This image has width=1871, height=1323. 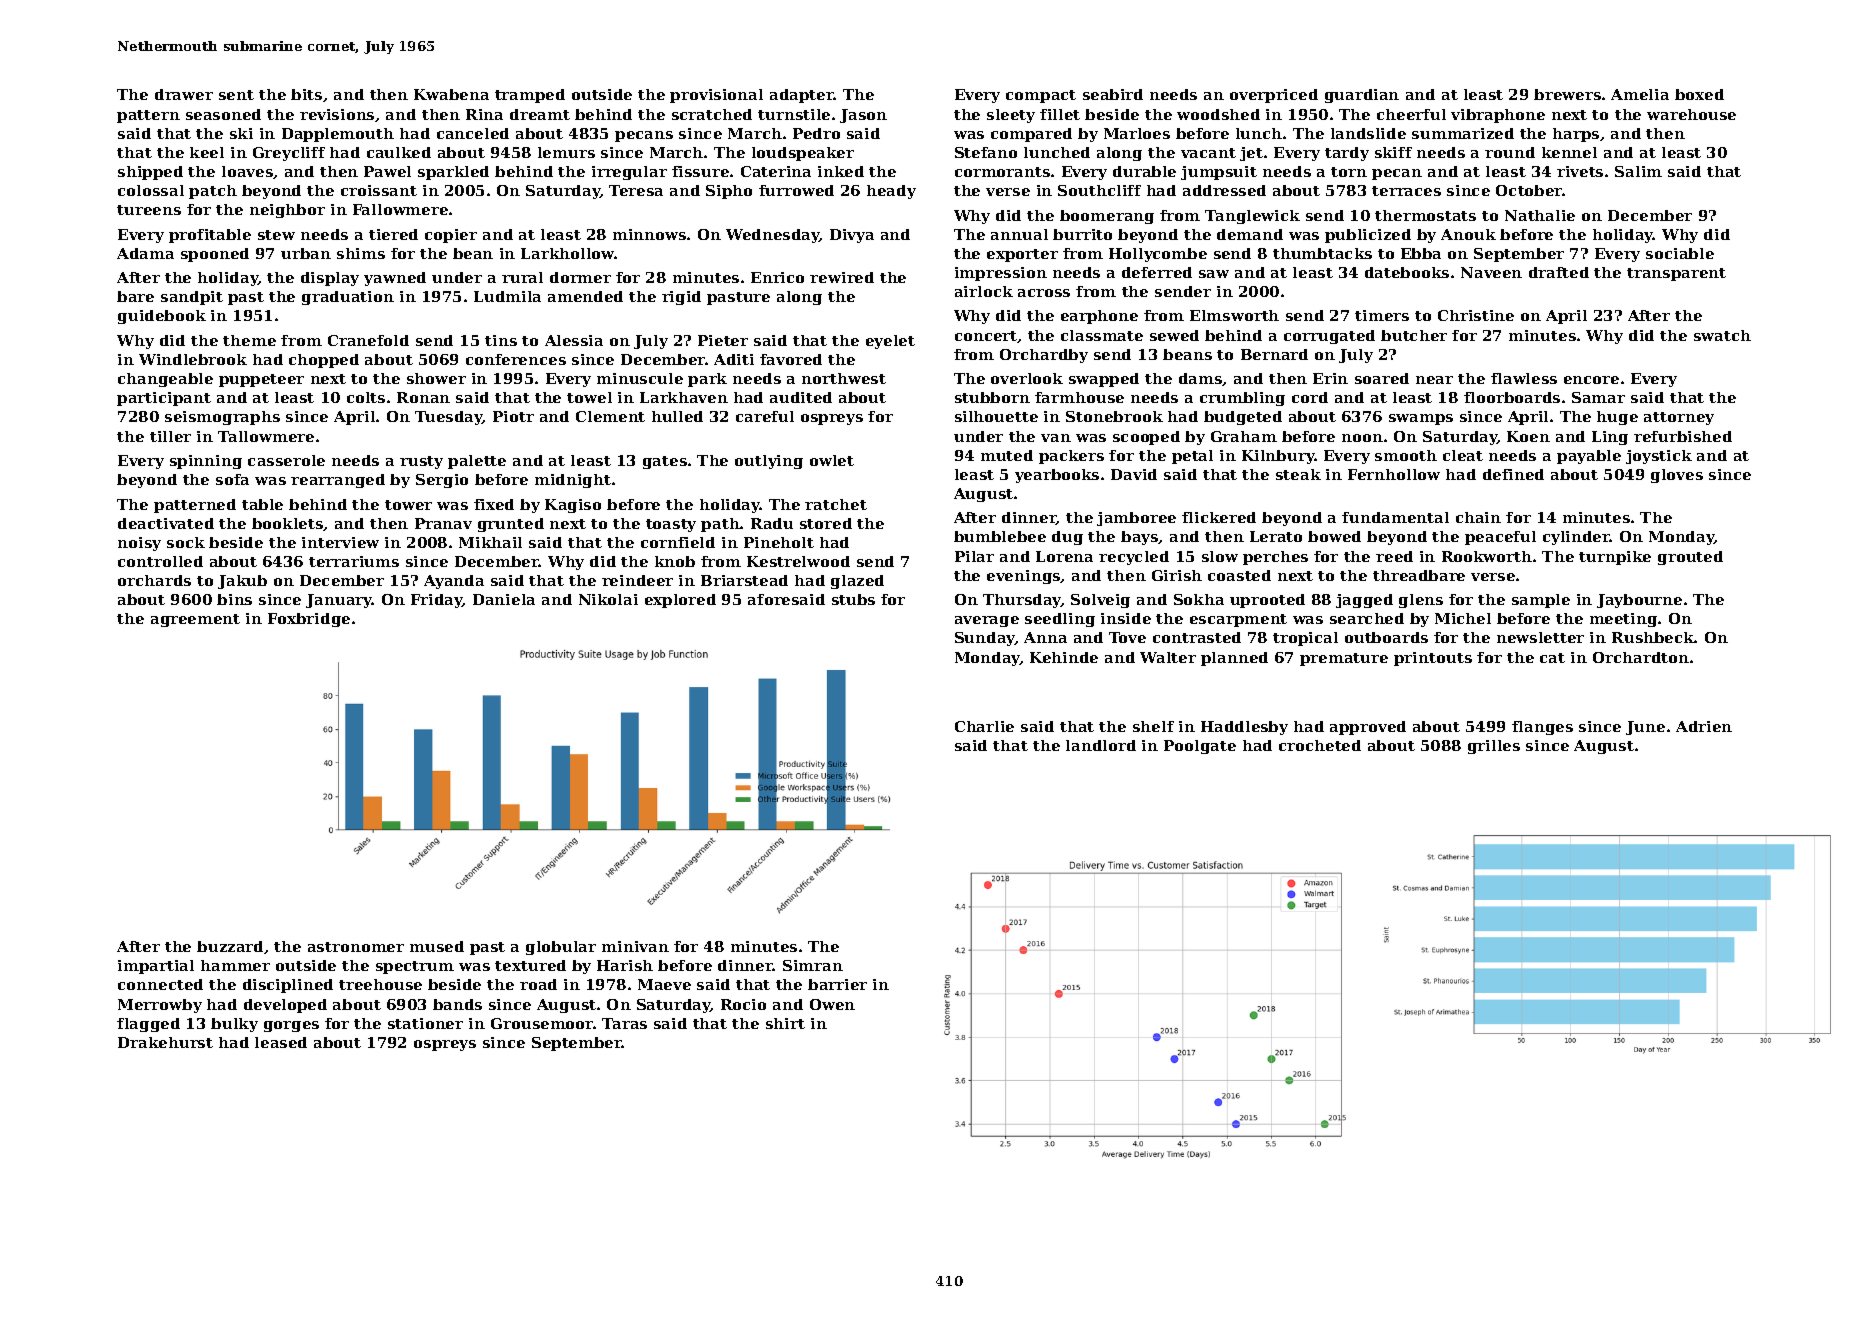 I want to click on classmate, so click(x=1102, y=335).
